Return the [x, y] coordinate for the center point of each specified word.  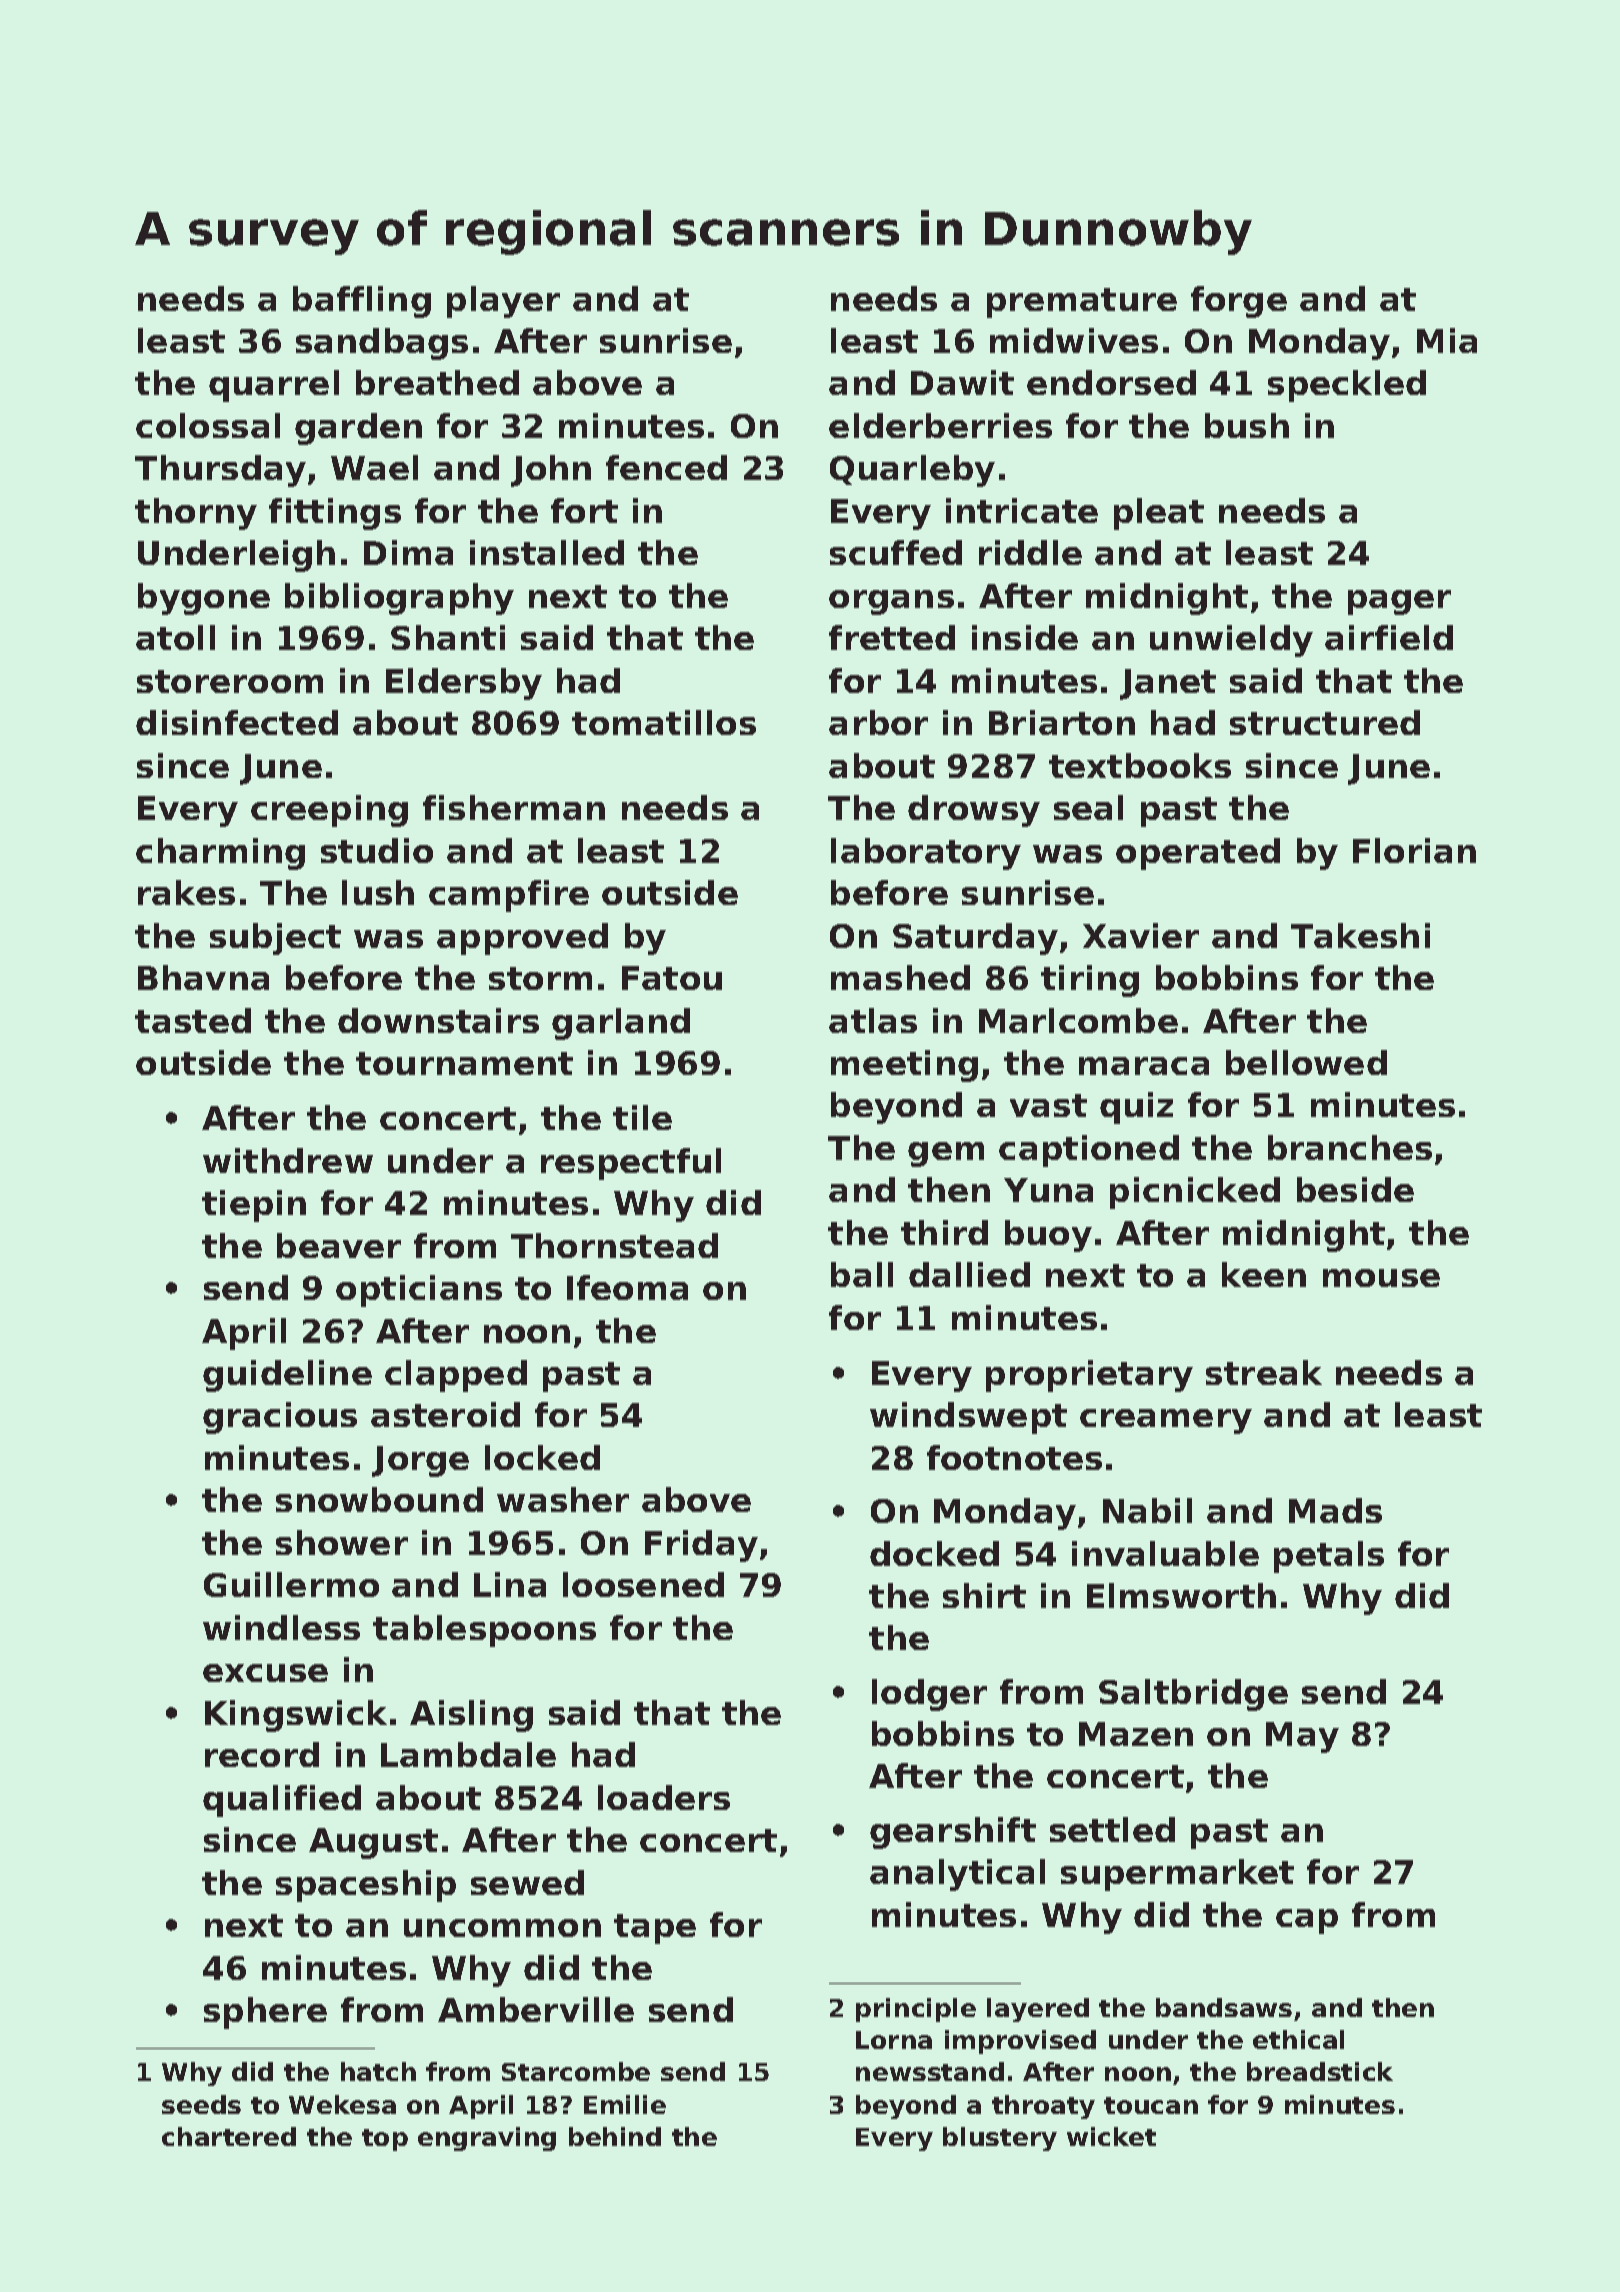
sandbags [382, 344]
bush [1247, 425]
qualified [282, 1801]
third [944, 1232]
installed [547, 552]
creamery [1166, 1421]
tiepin [254, 1206]
